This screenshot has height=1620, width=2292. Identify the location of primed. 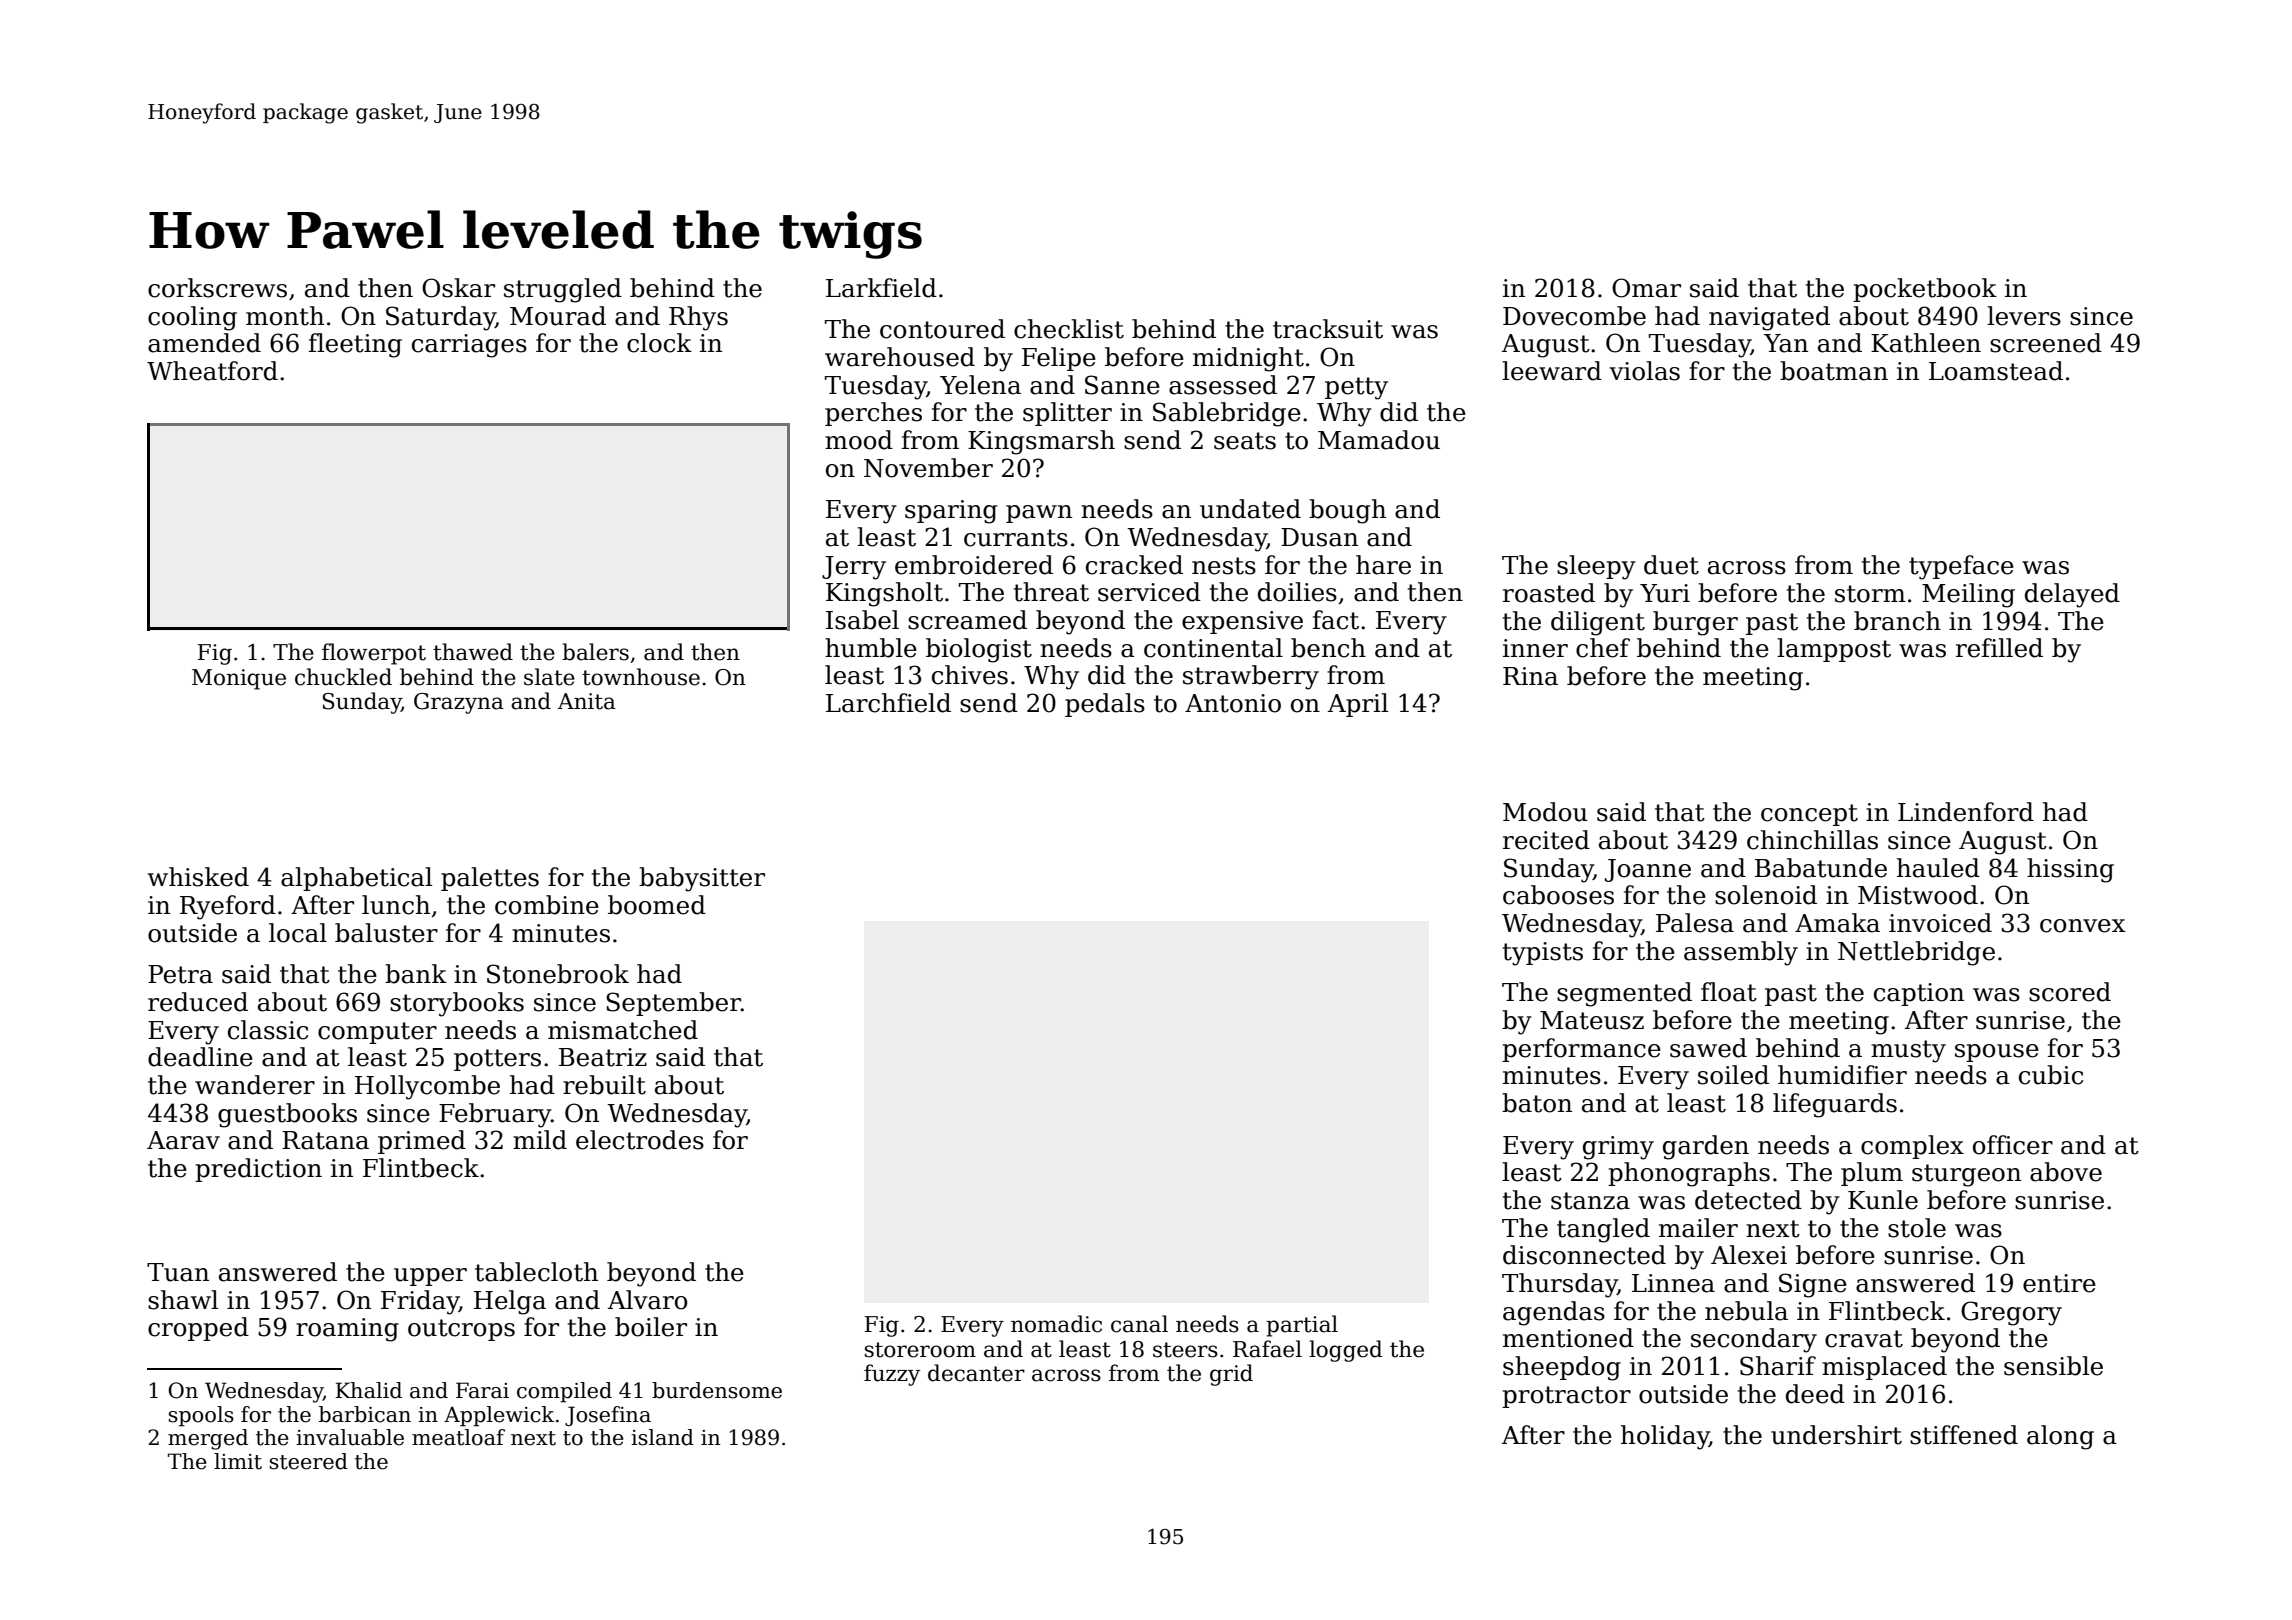
(422, 1142).
